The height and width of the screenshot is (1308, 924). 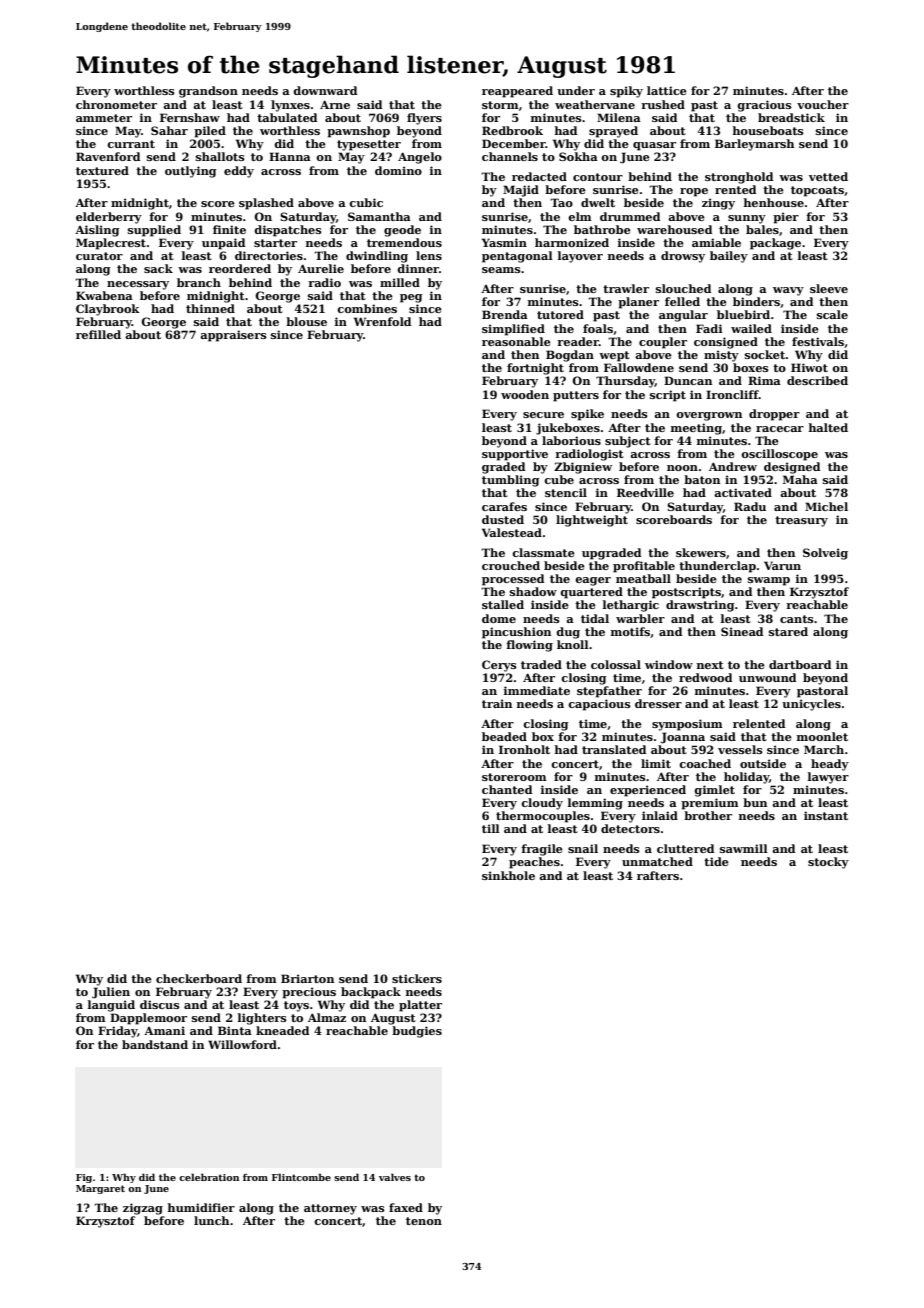 I want to click on tenon, so click(x=424, y=1221).
